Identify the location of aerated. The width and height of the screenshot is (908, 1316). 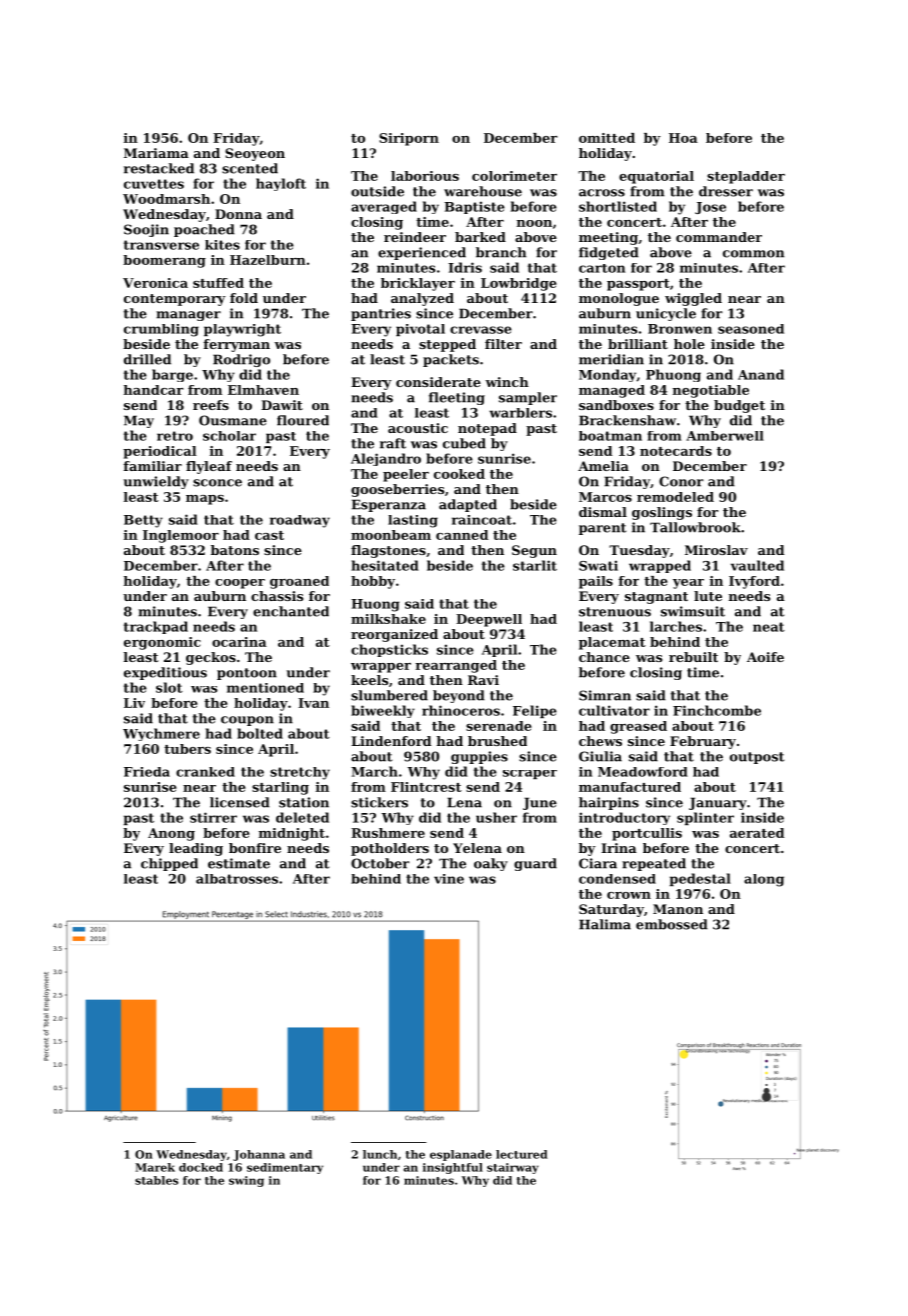
(757, 833).
